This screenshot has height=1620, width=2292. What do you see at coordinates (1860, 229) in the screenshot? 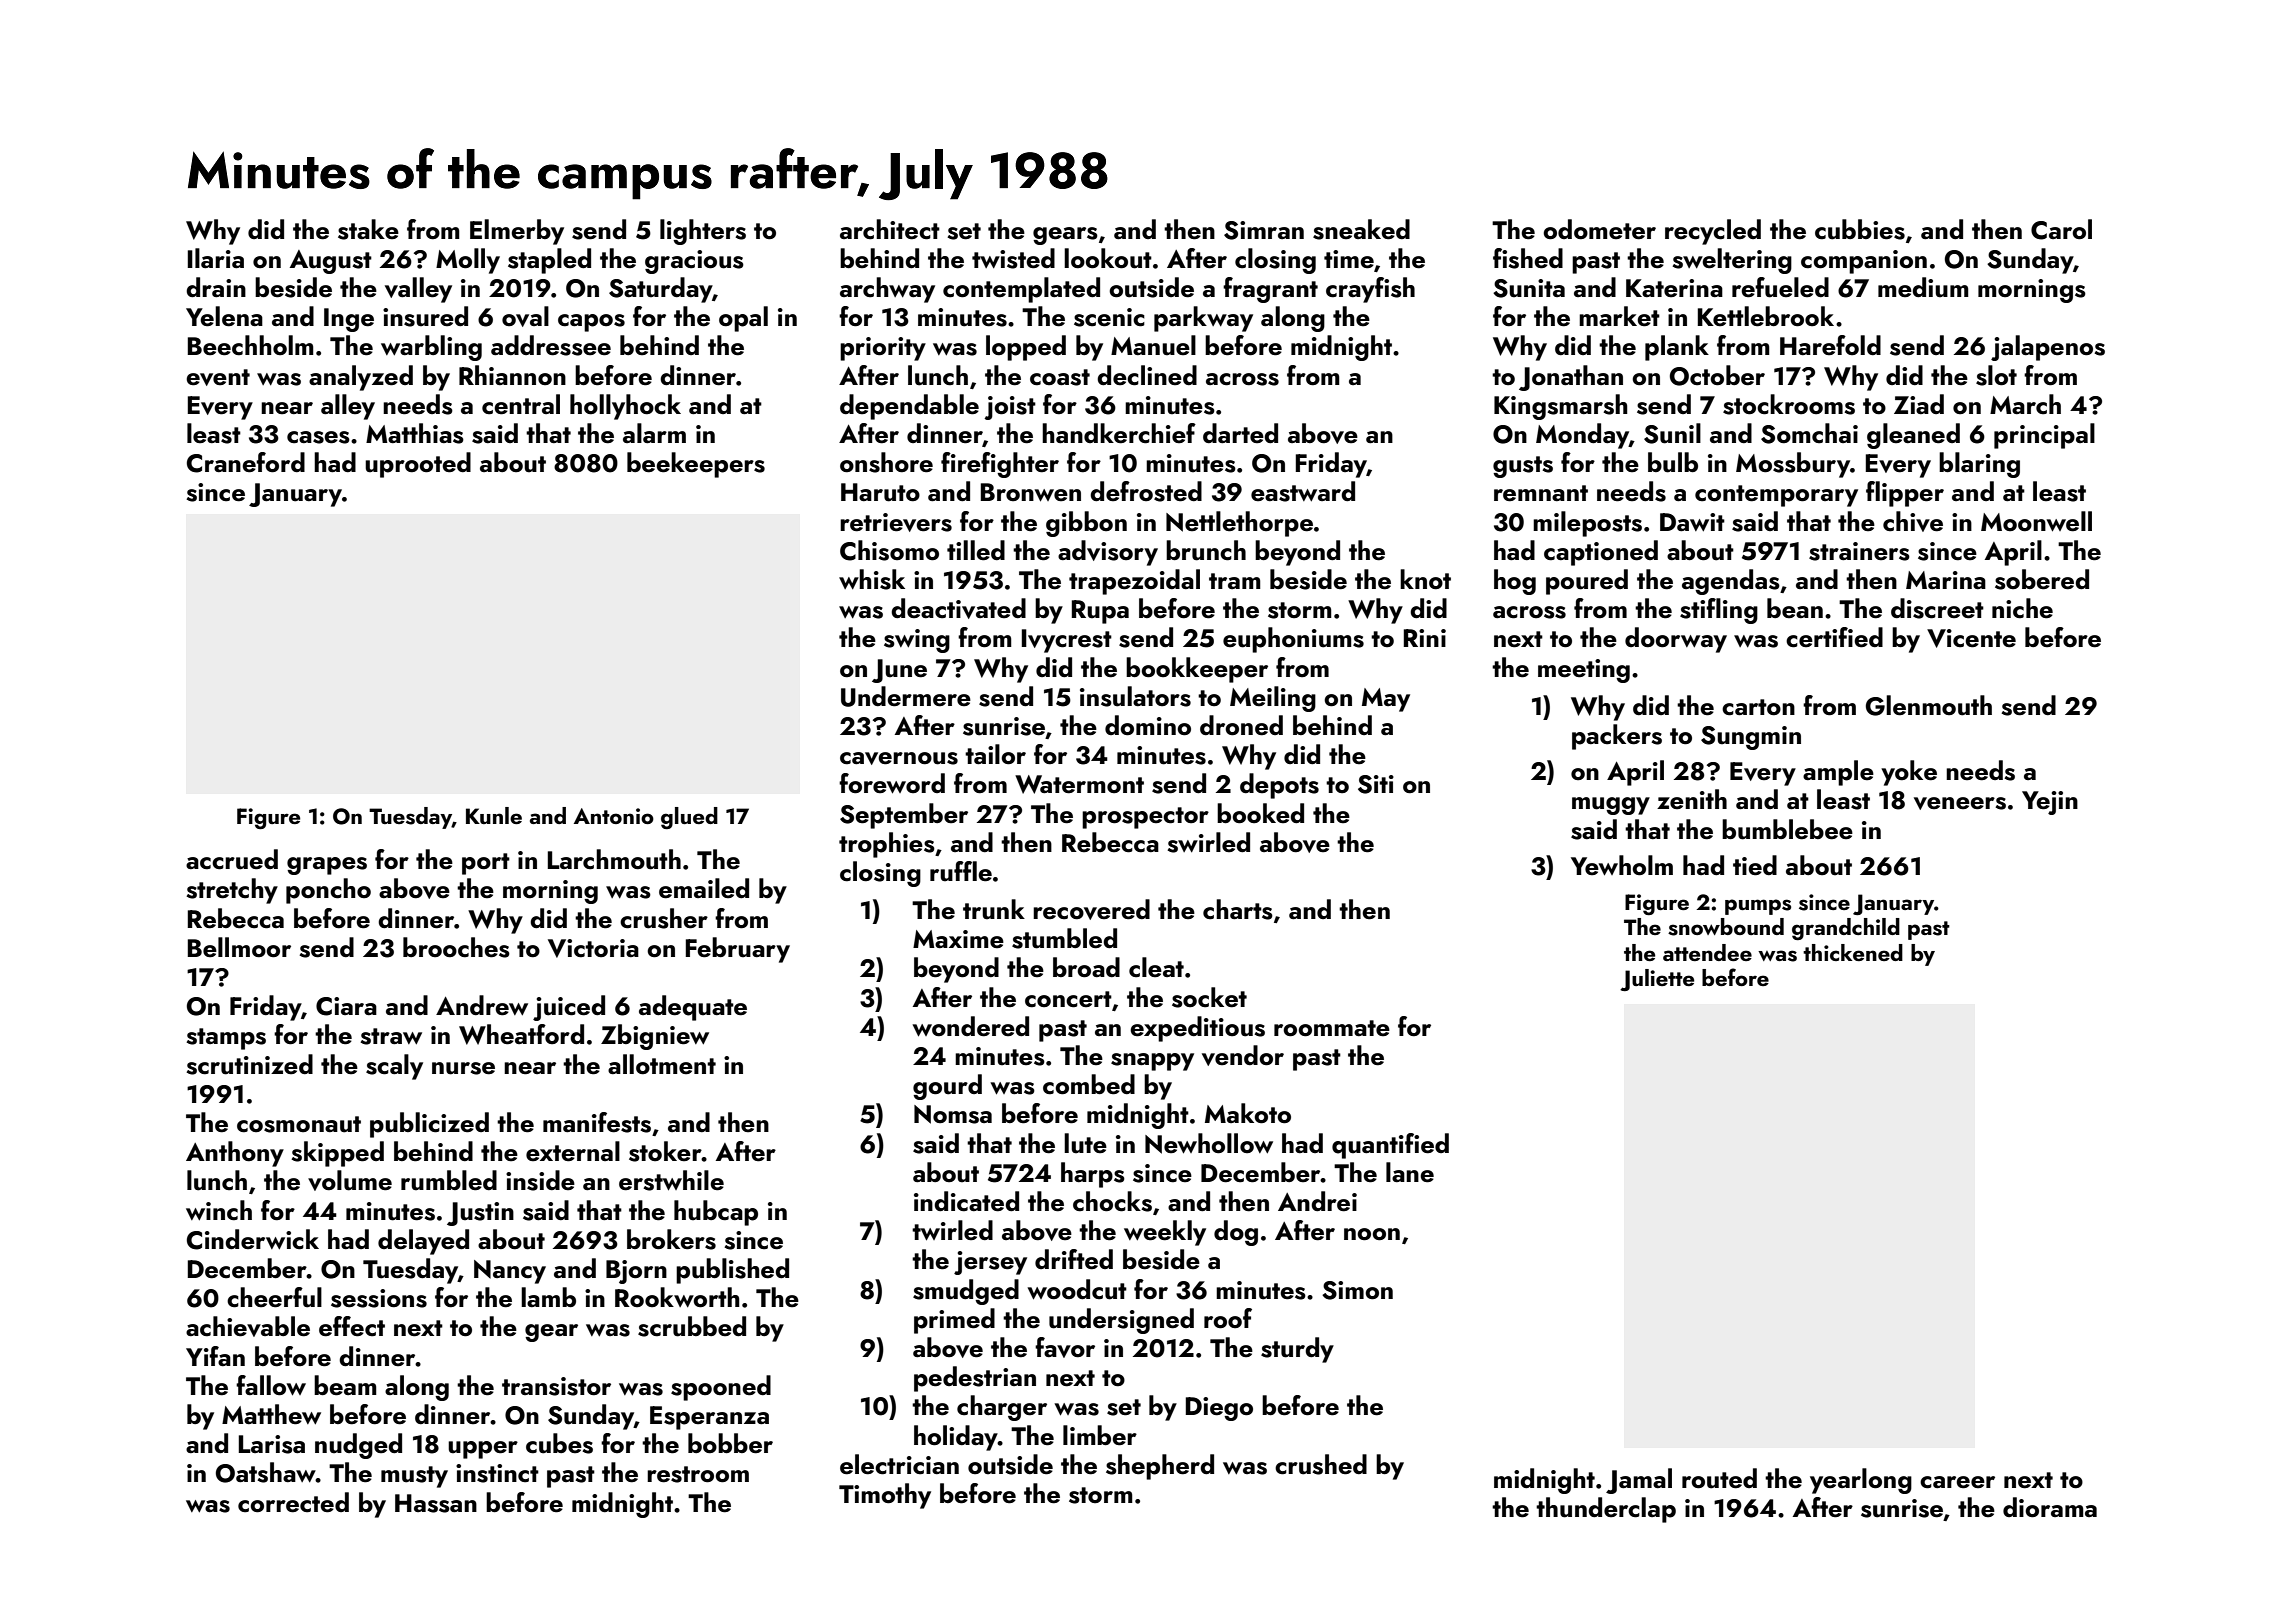
I see `cubbies` at bounding box center [1860, 229].
